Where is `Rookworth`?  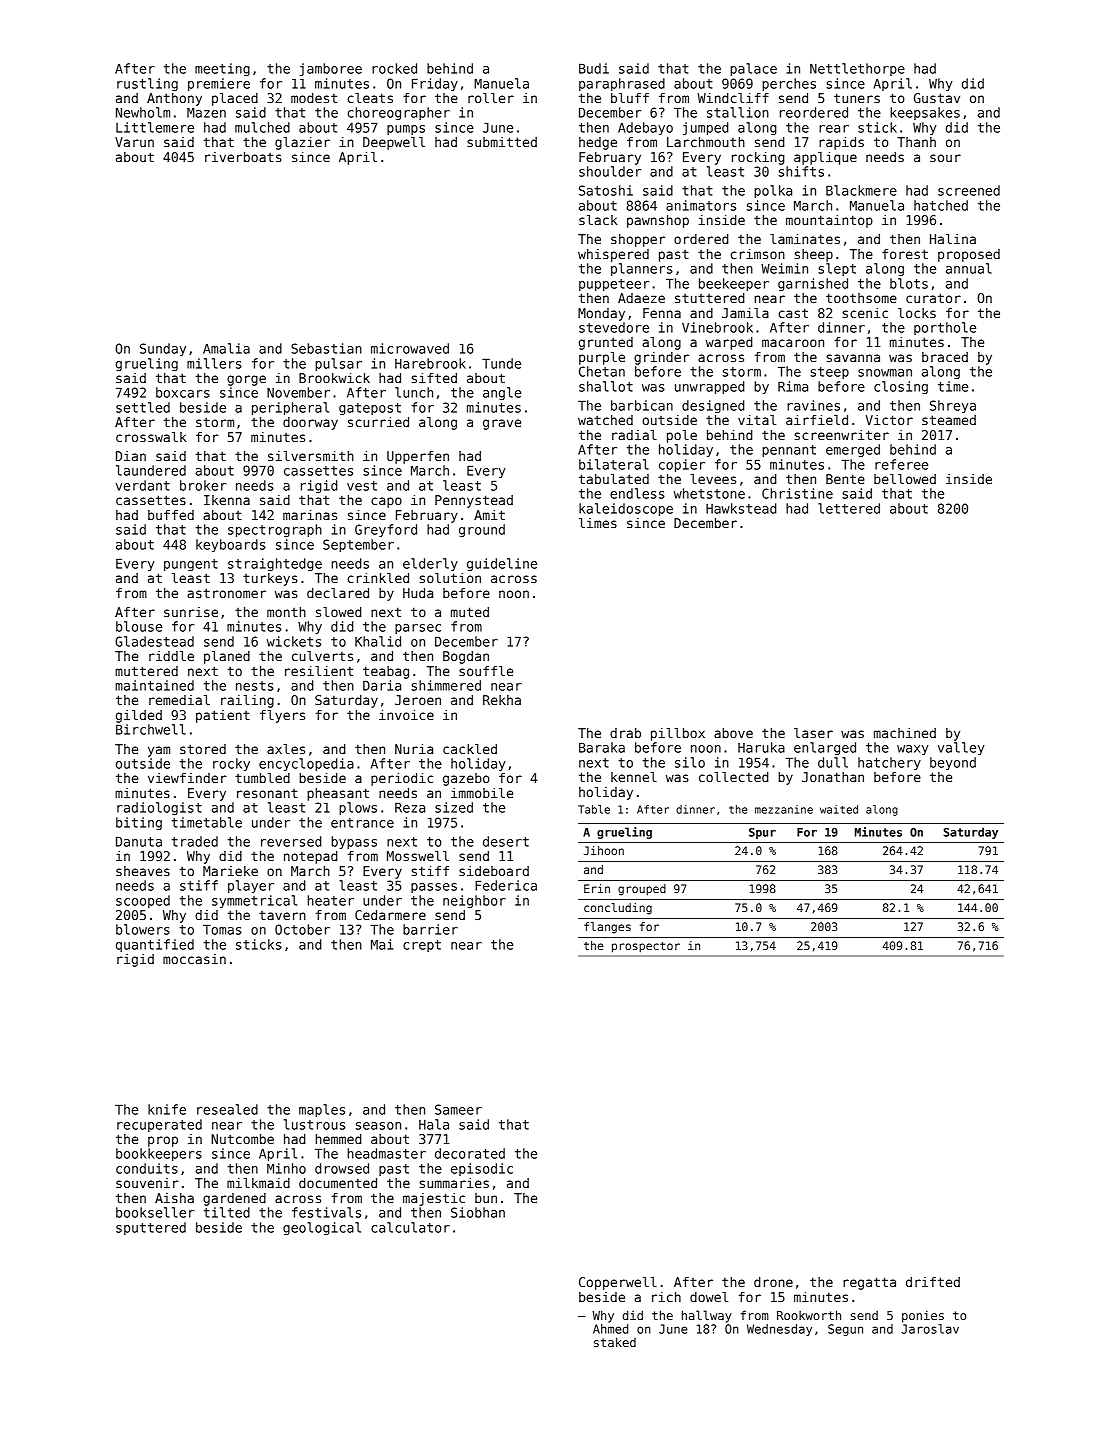 Rookworth is located at coordinates (809, 1315).
